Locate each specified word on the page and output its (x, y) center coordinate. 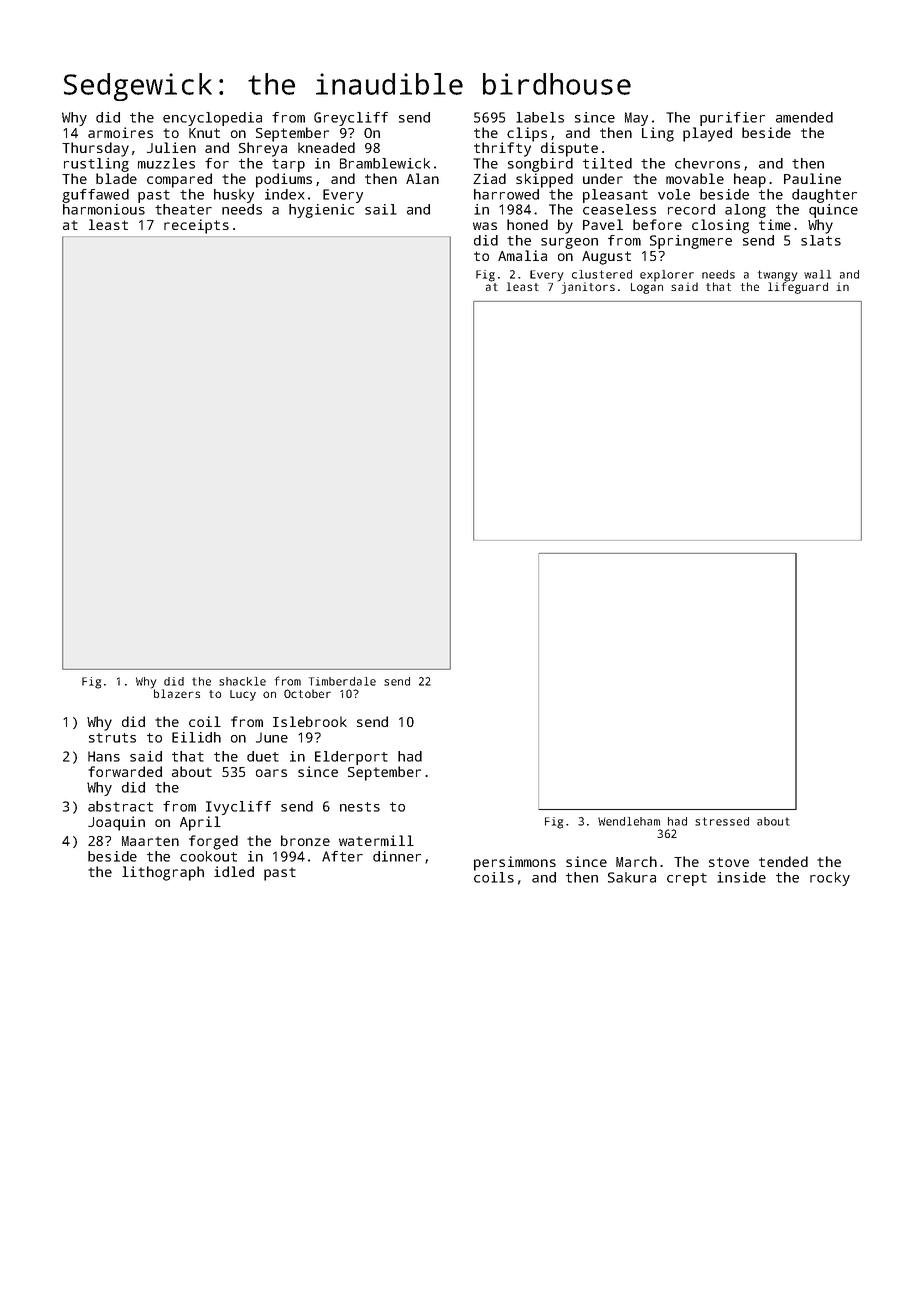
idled (234, 871)
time (775, 224)
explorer (667, 276)
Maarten (150, 841)
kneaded (326, 147)
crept (687, 879)
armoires (120, 132)
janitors (588, 288)
